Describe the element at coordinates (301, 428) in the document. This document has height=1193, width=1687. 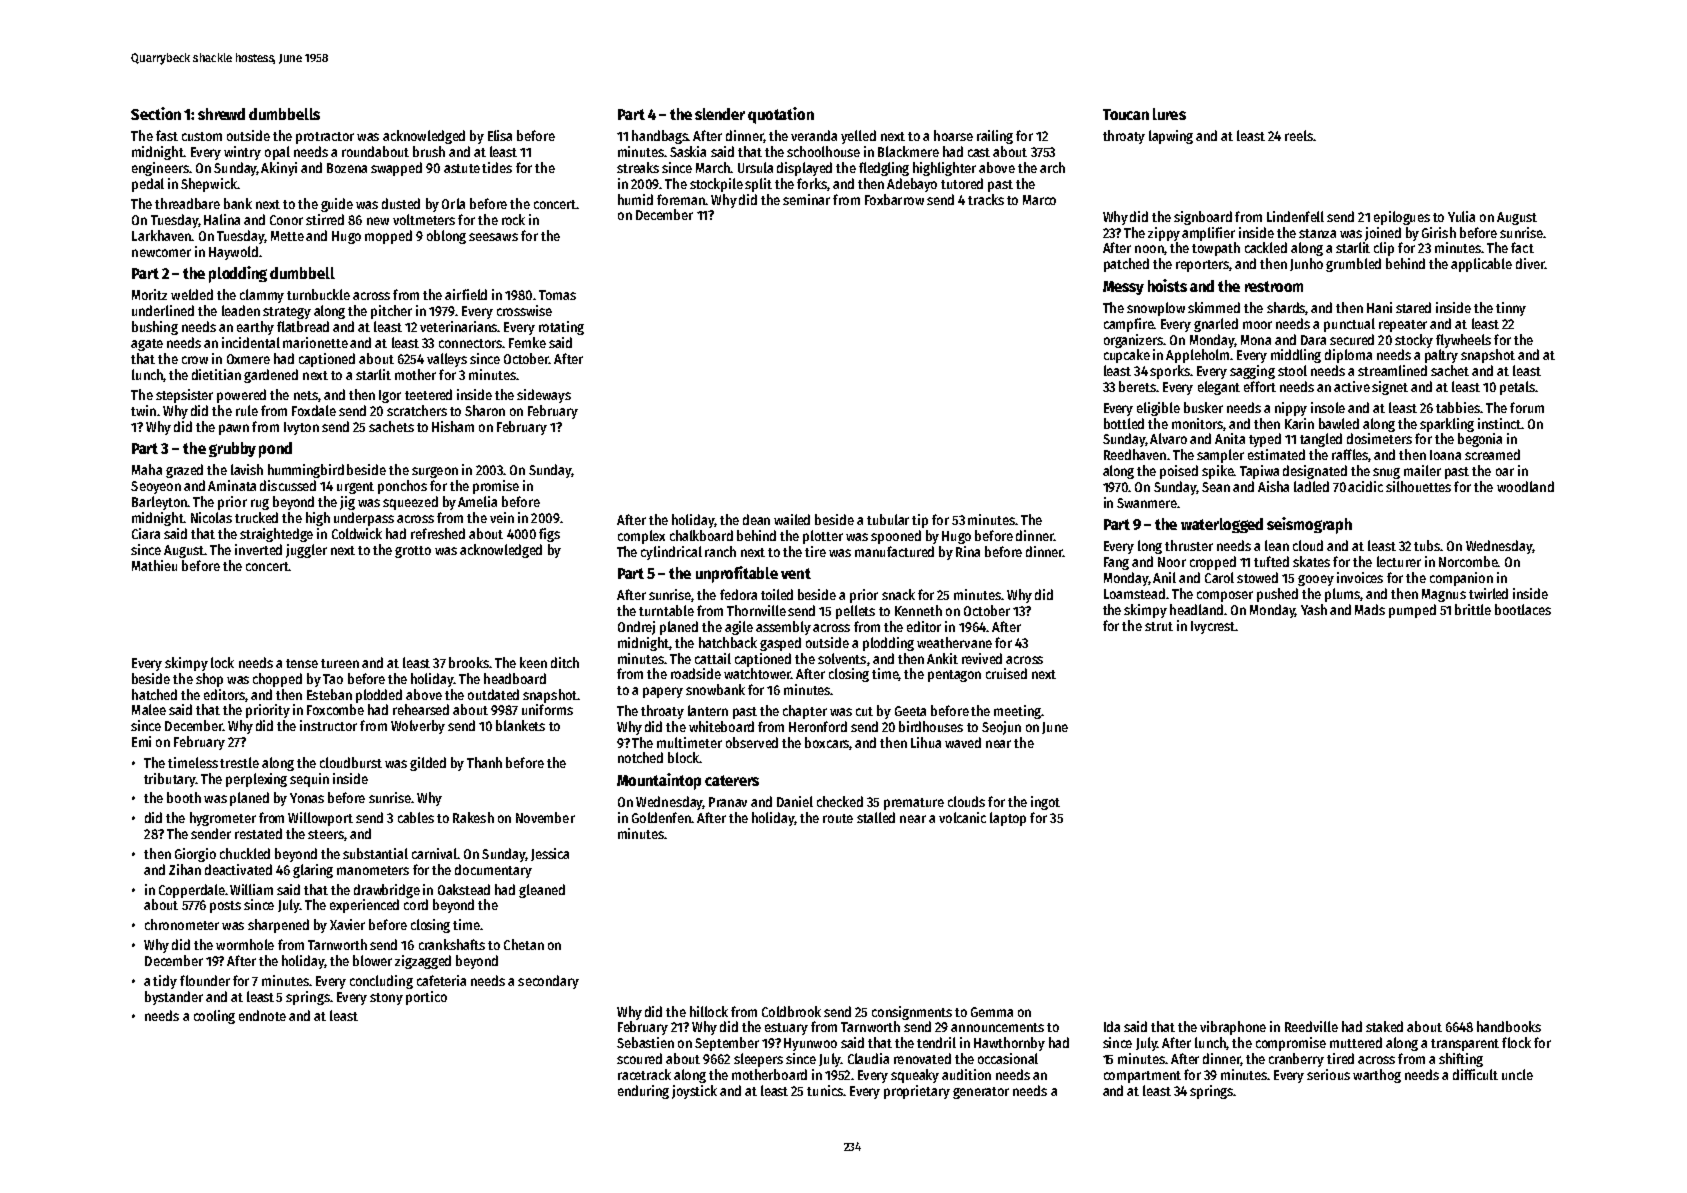
I see `Ivyton` at that location.
